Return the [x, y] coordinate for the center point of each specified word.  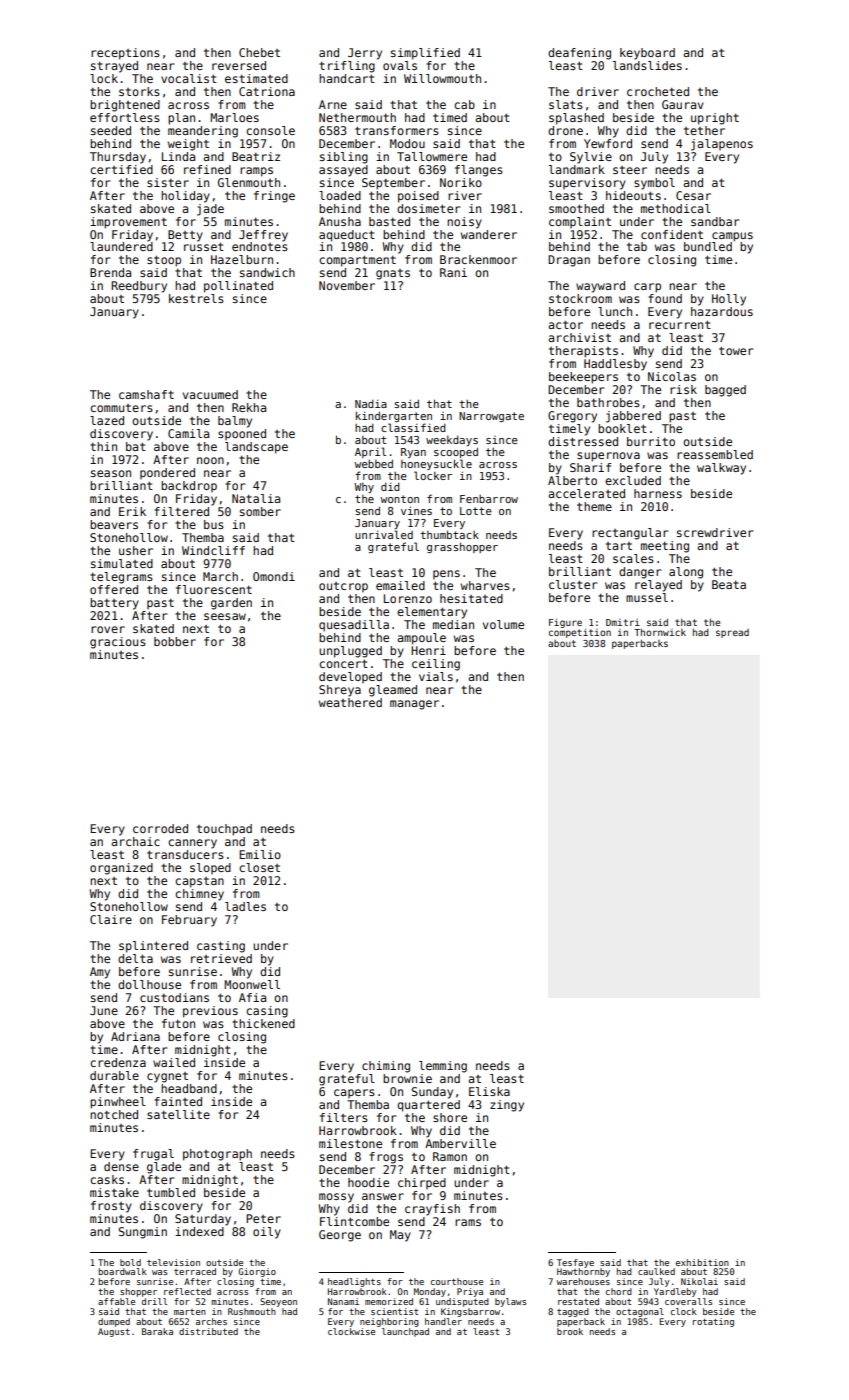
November [347, 285]
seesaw [225, 616]
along [686, 573]
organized [121, 869]
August [114, 1332]
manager [414, 705]
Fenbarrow [489, 499]
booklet [622, 428]
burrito [651, 441]
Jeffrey [263, 236]
